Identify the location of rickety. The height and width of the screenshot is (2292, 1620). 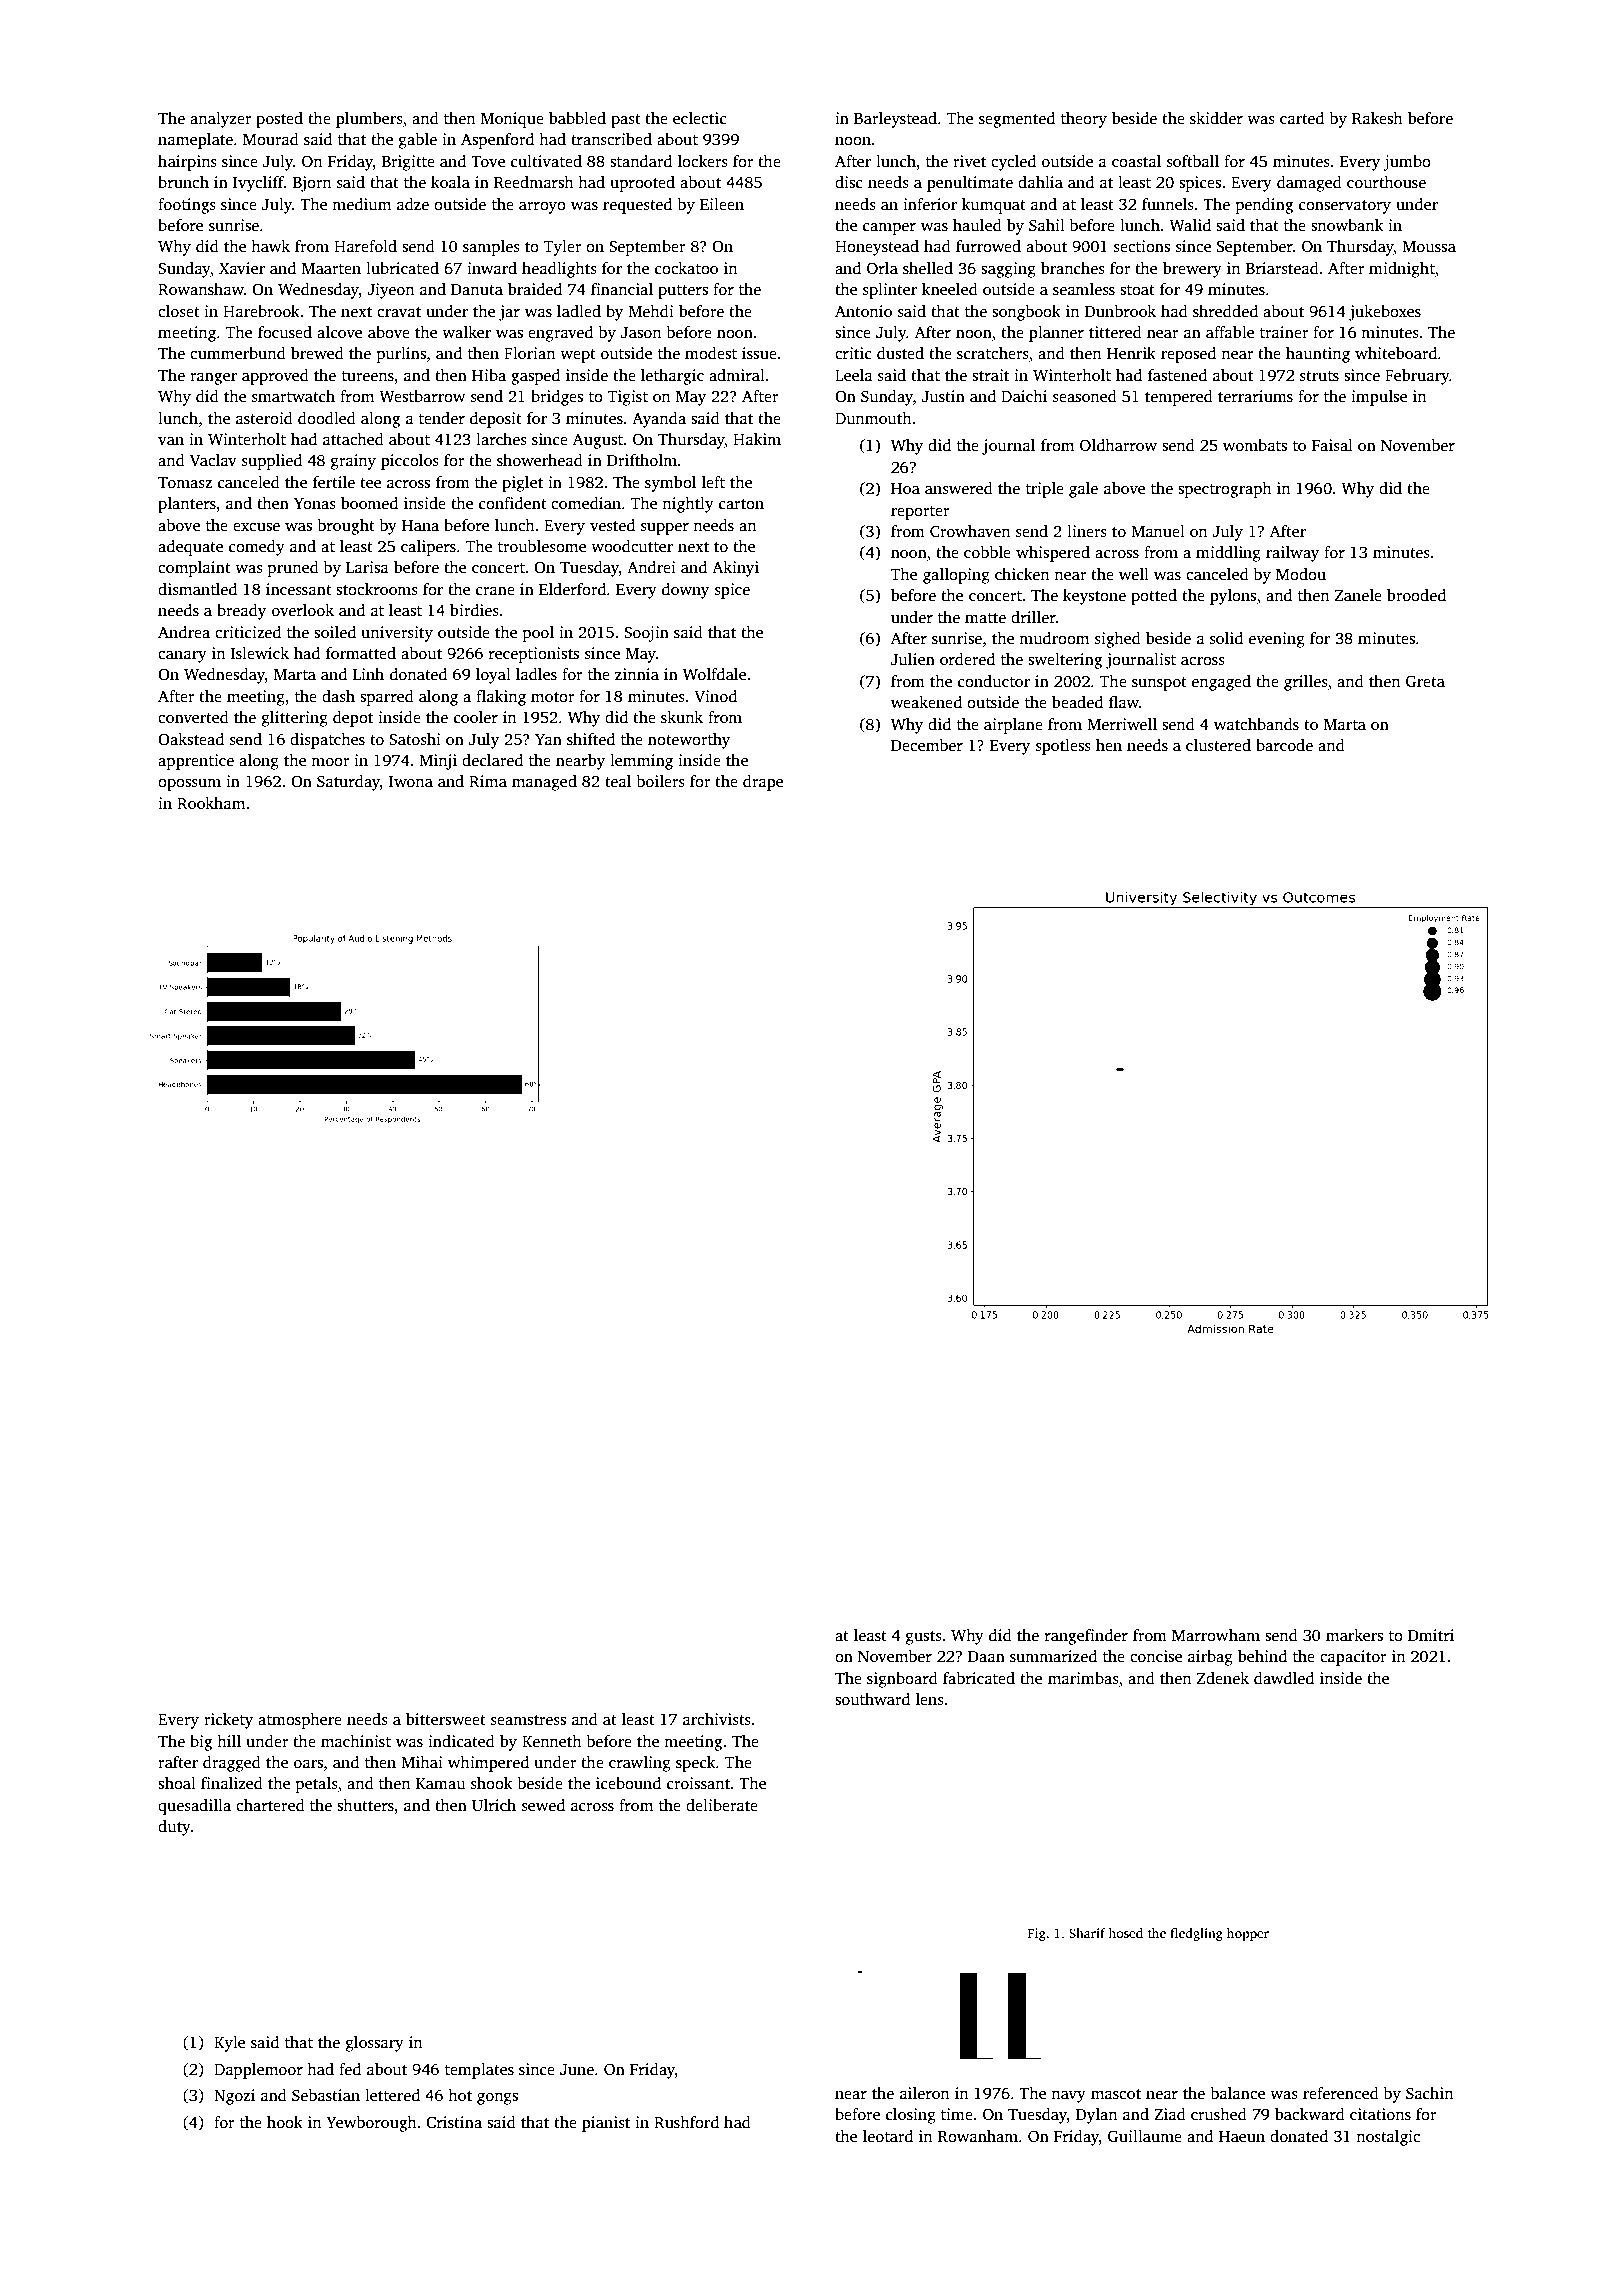
(228, 1721).
